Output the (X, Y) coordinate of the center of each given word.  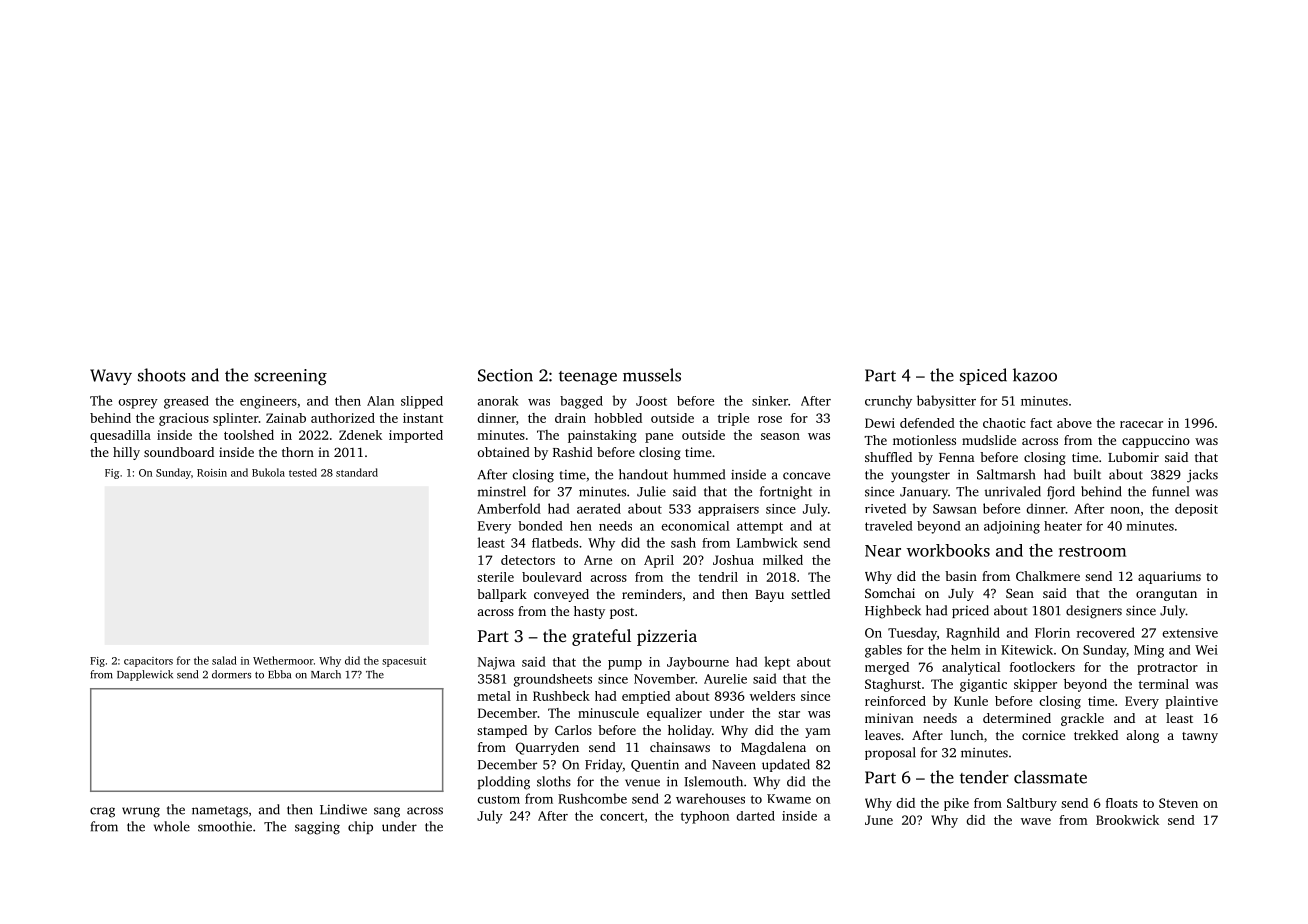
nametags (220, 812)
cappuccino (1156, 441)
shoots (162, 375)
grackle (1082, 719)
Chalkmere (1048, 576)
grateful (601, 637)
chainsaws (680, 747)
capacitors (148, 662)
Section (505, 375)
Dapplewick (145, 675)
